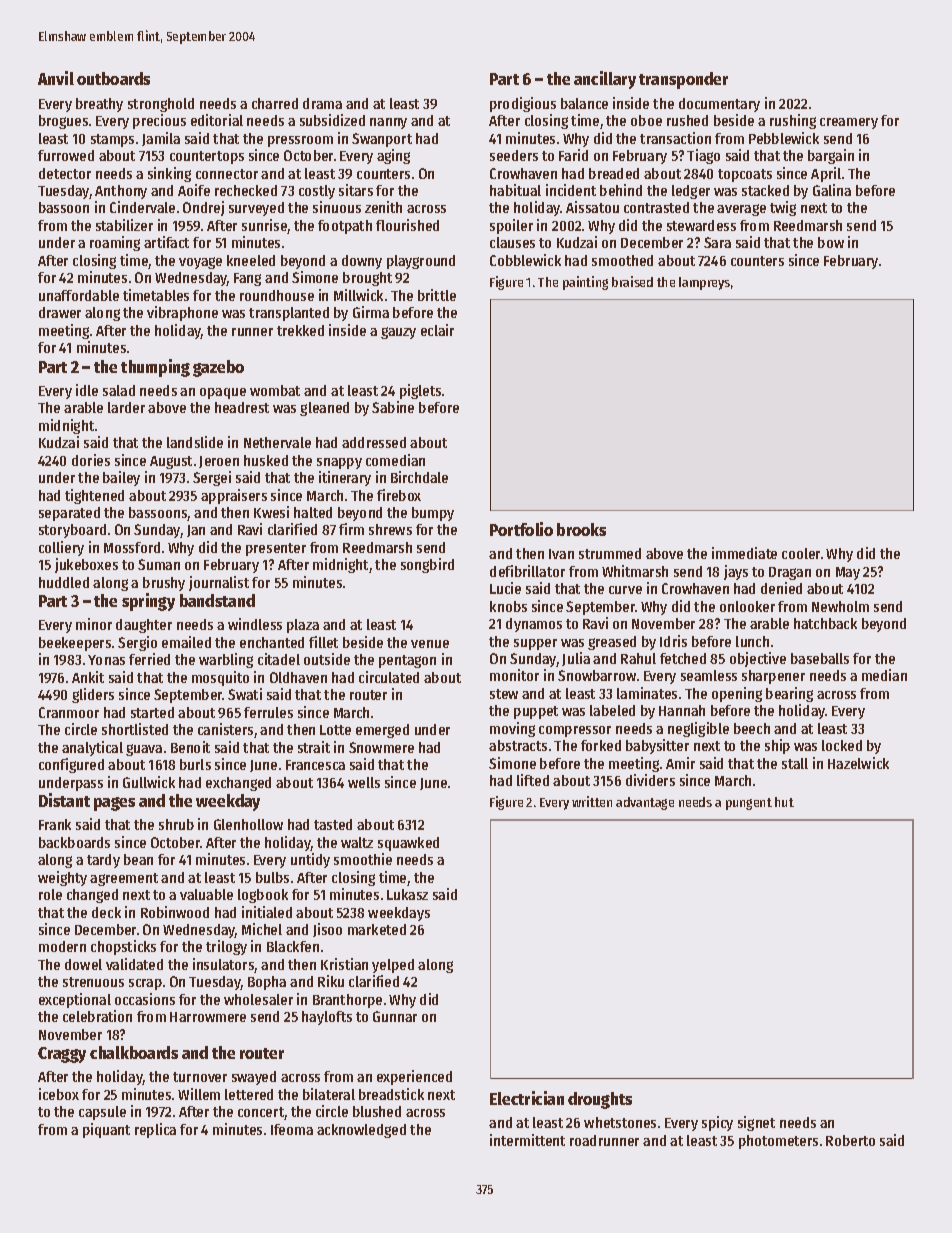  Describe the element at coordinates (251, 260) in the screenshot. I see `kneeled` at that location.
